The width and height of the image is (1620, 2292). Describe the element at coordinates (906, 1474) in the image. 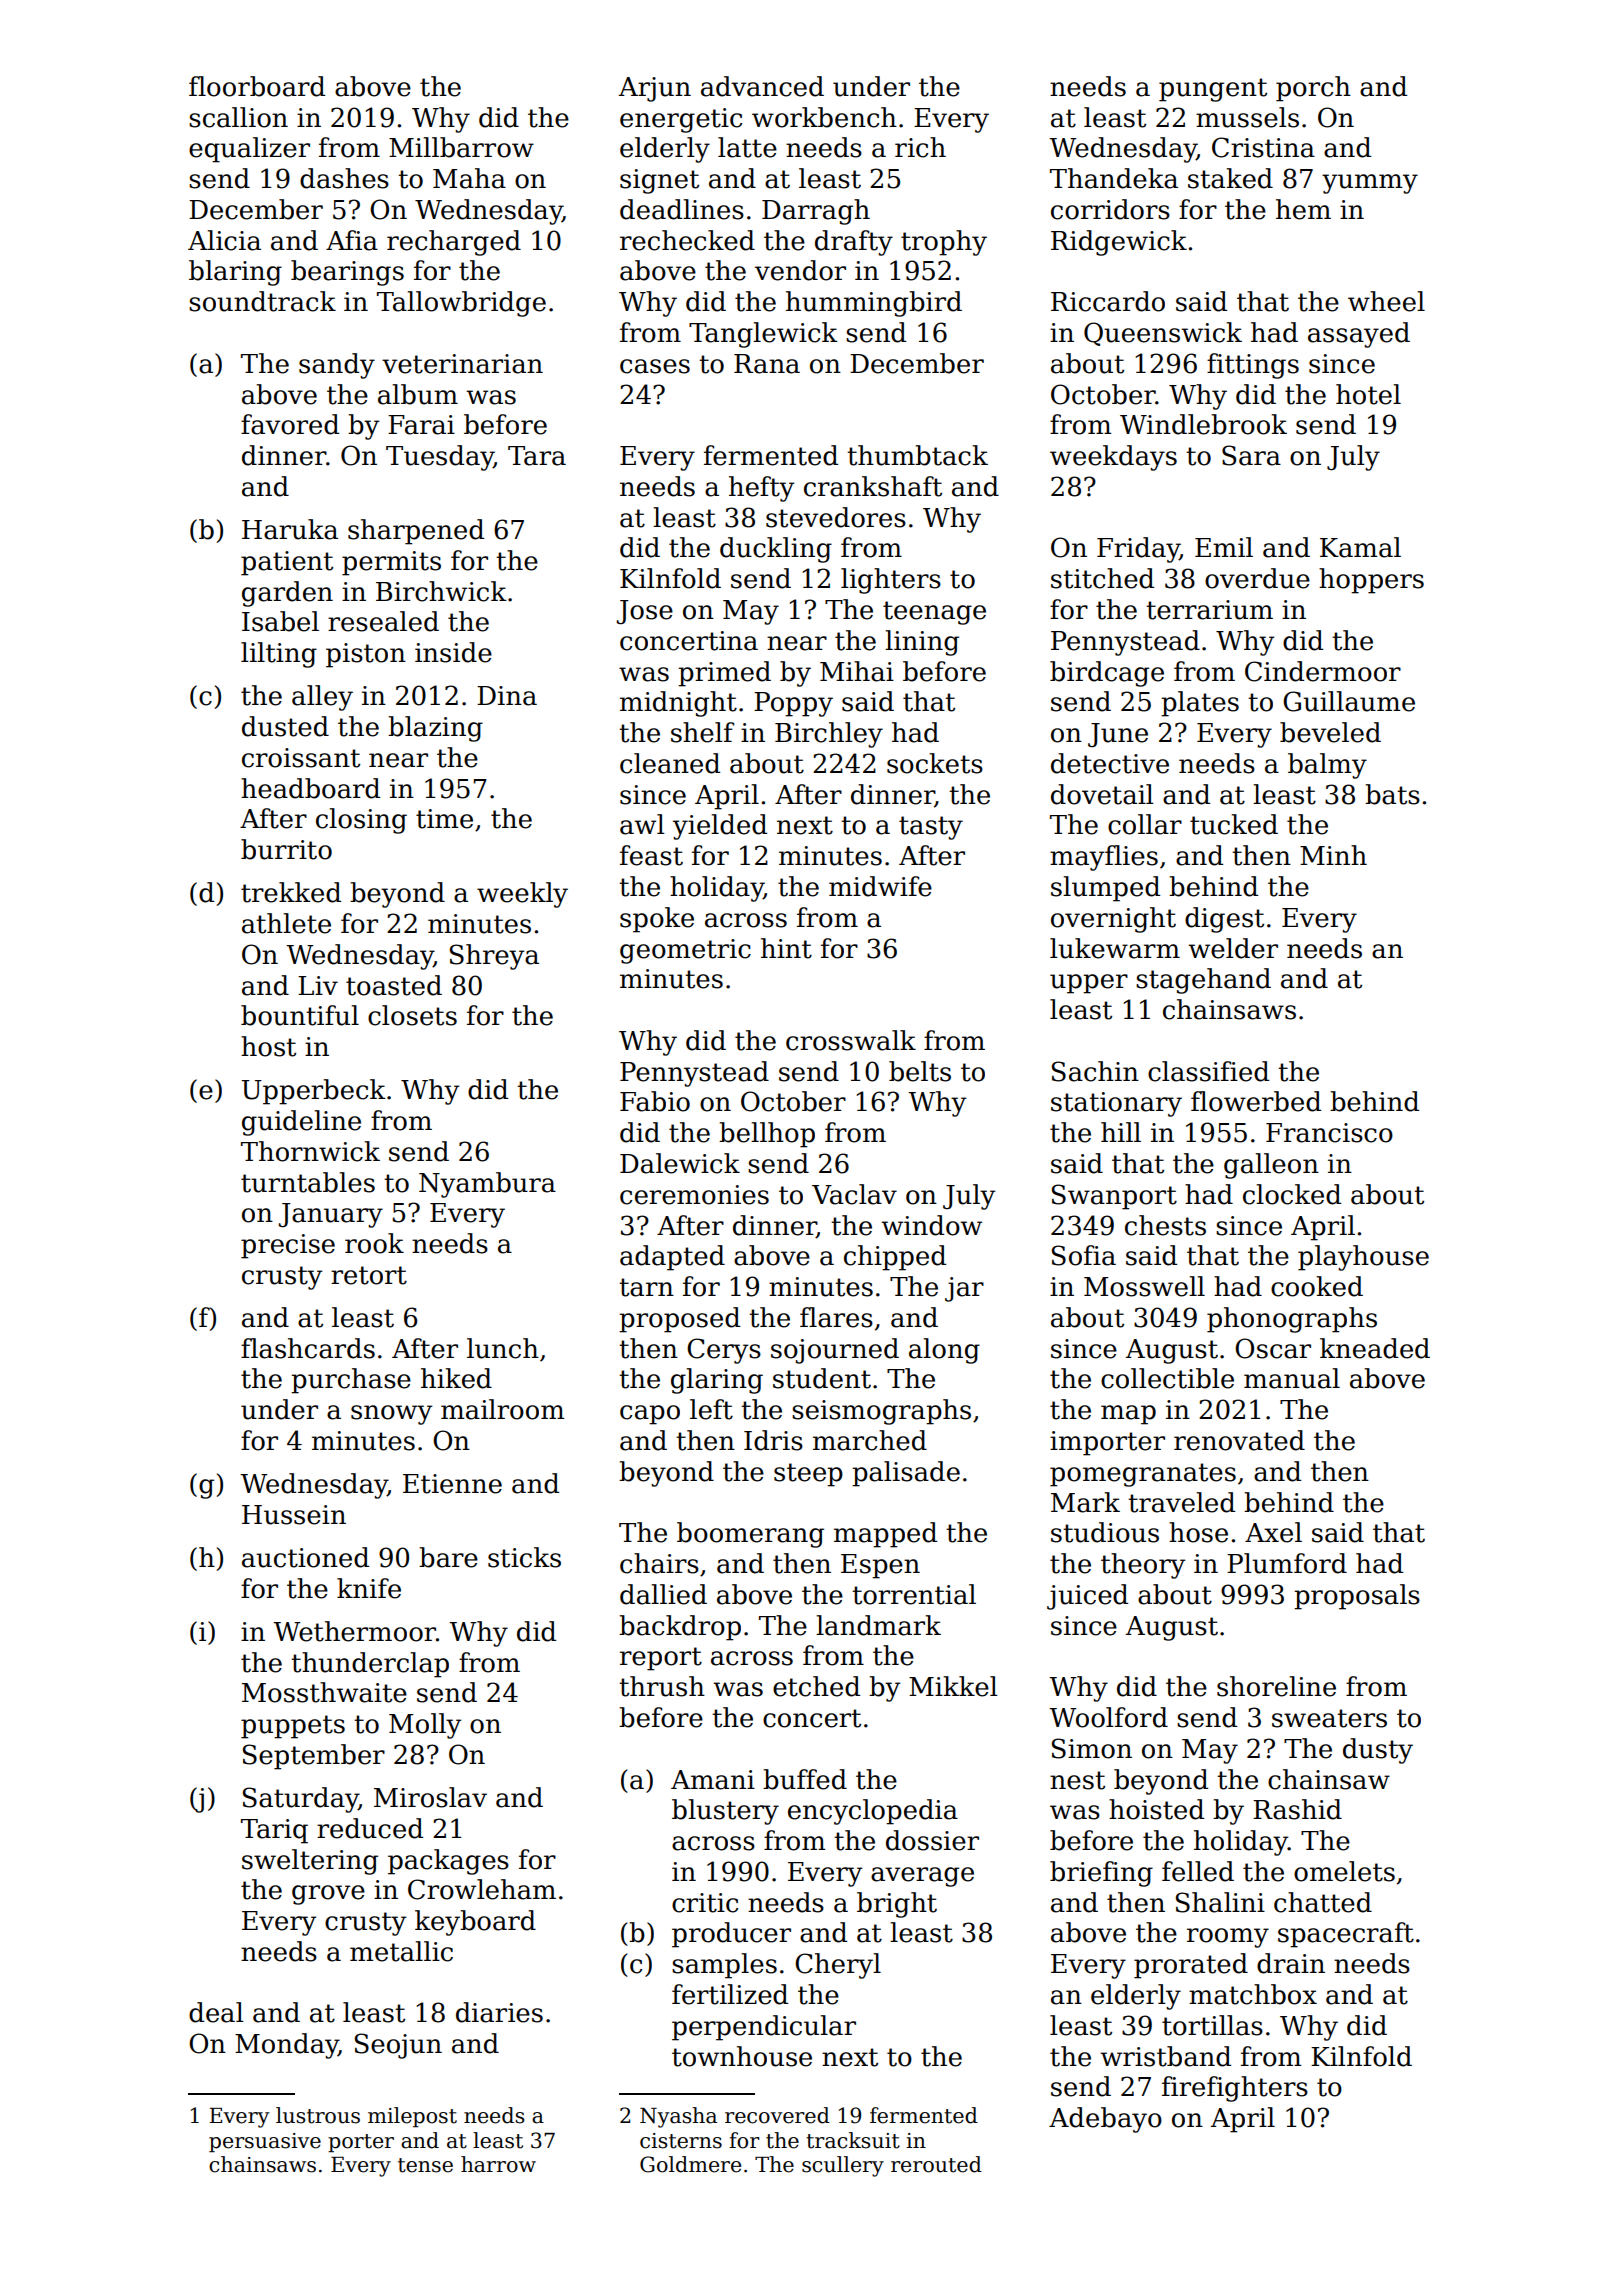

I see `palisade` at that location.
